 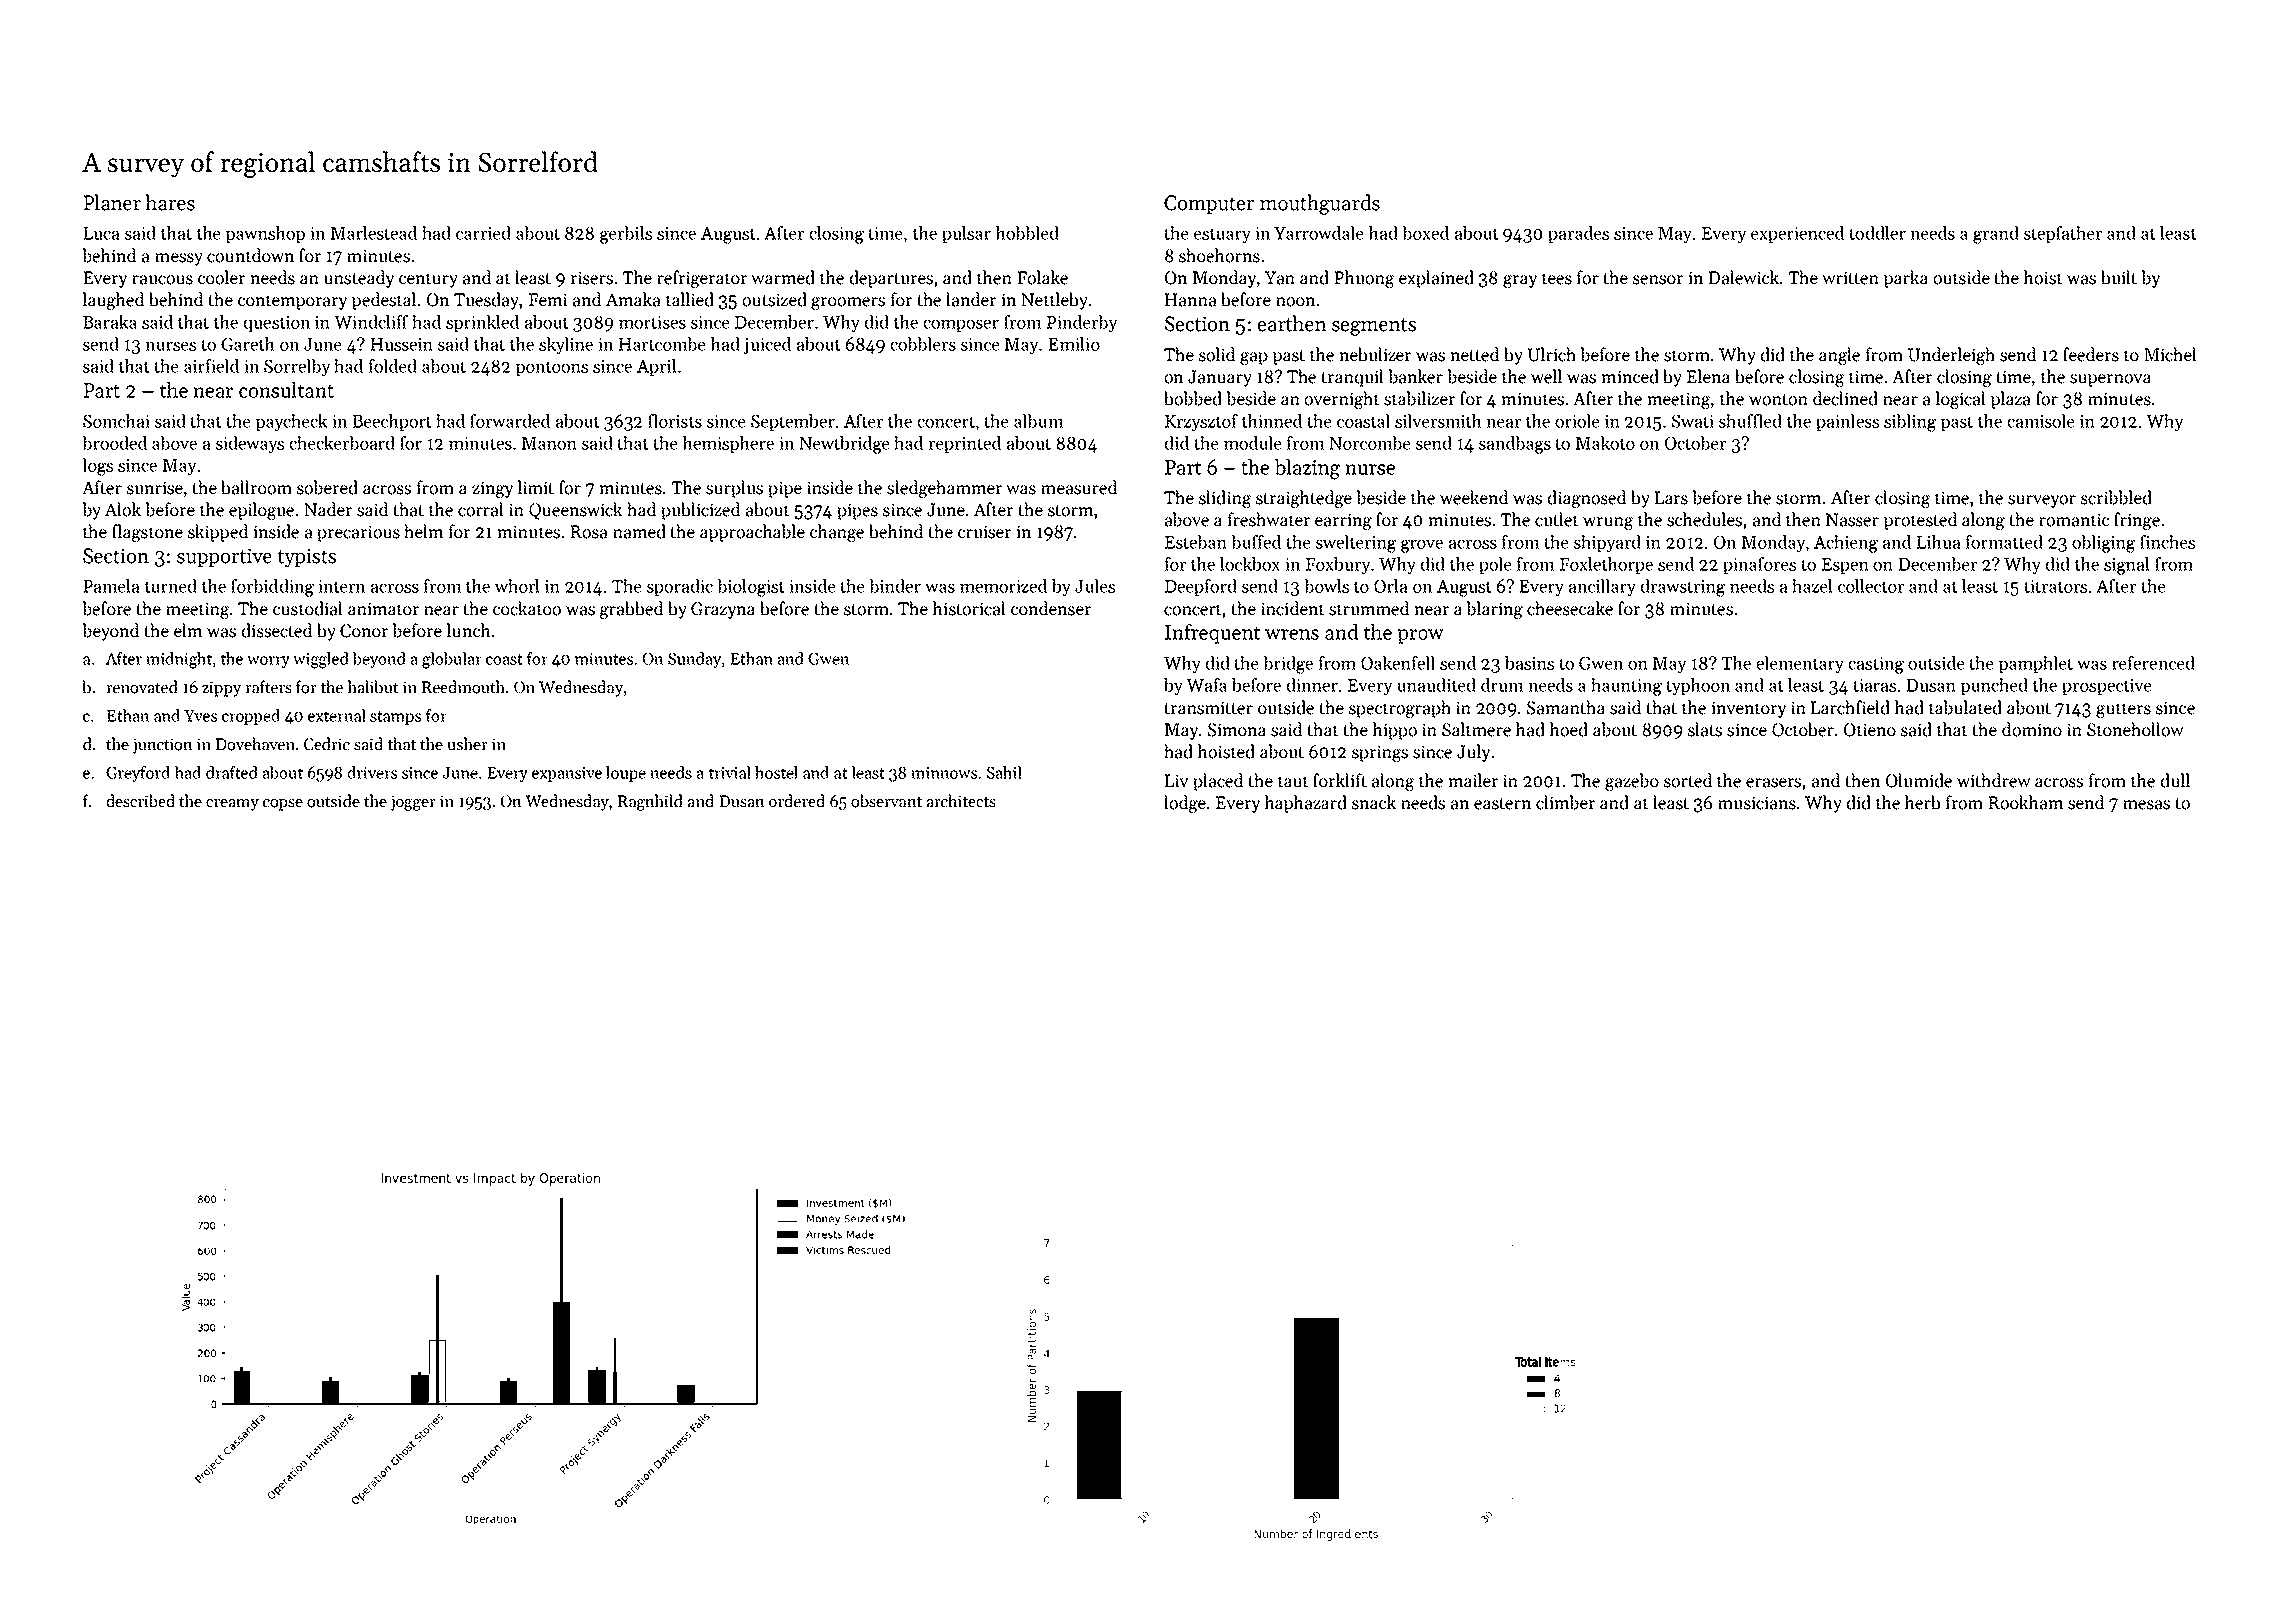 What do you see at coordinates (1395, 731) in the document?
I see `hippo` at bounding box center [1395, 731].
